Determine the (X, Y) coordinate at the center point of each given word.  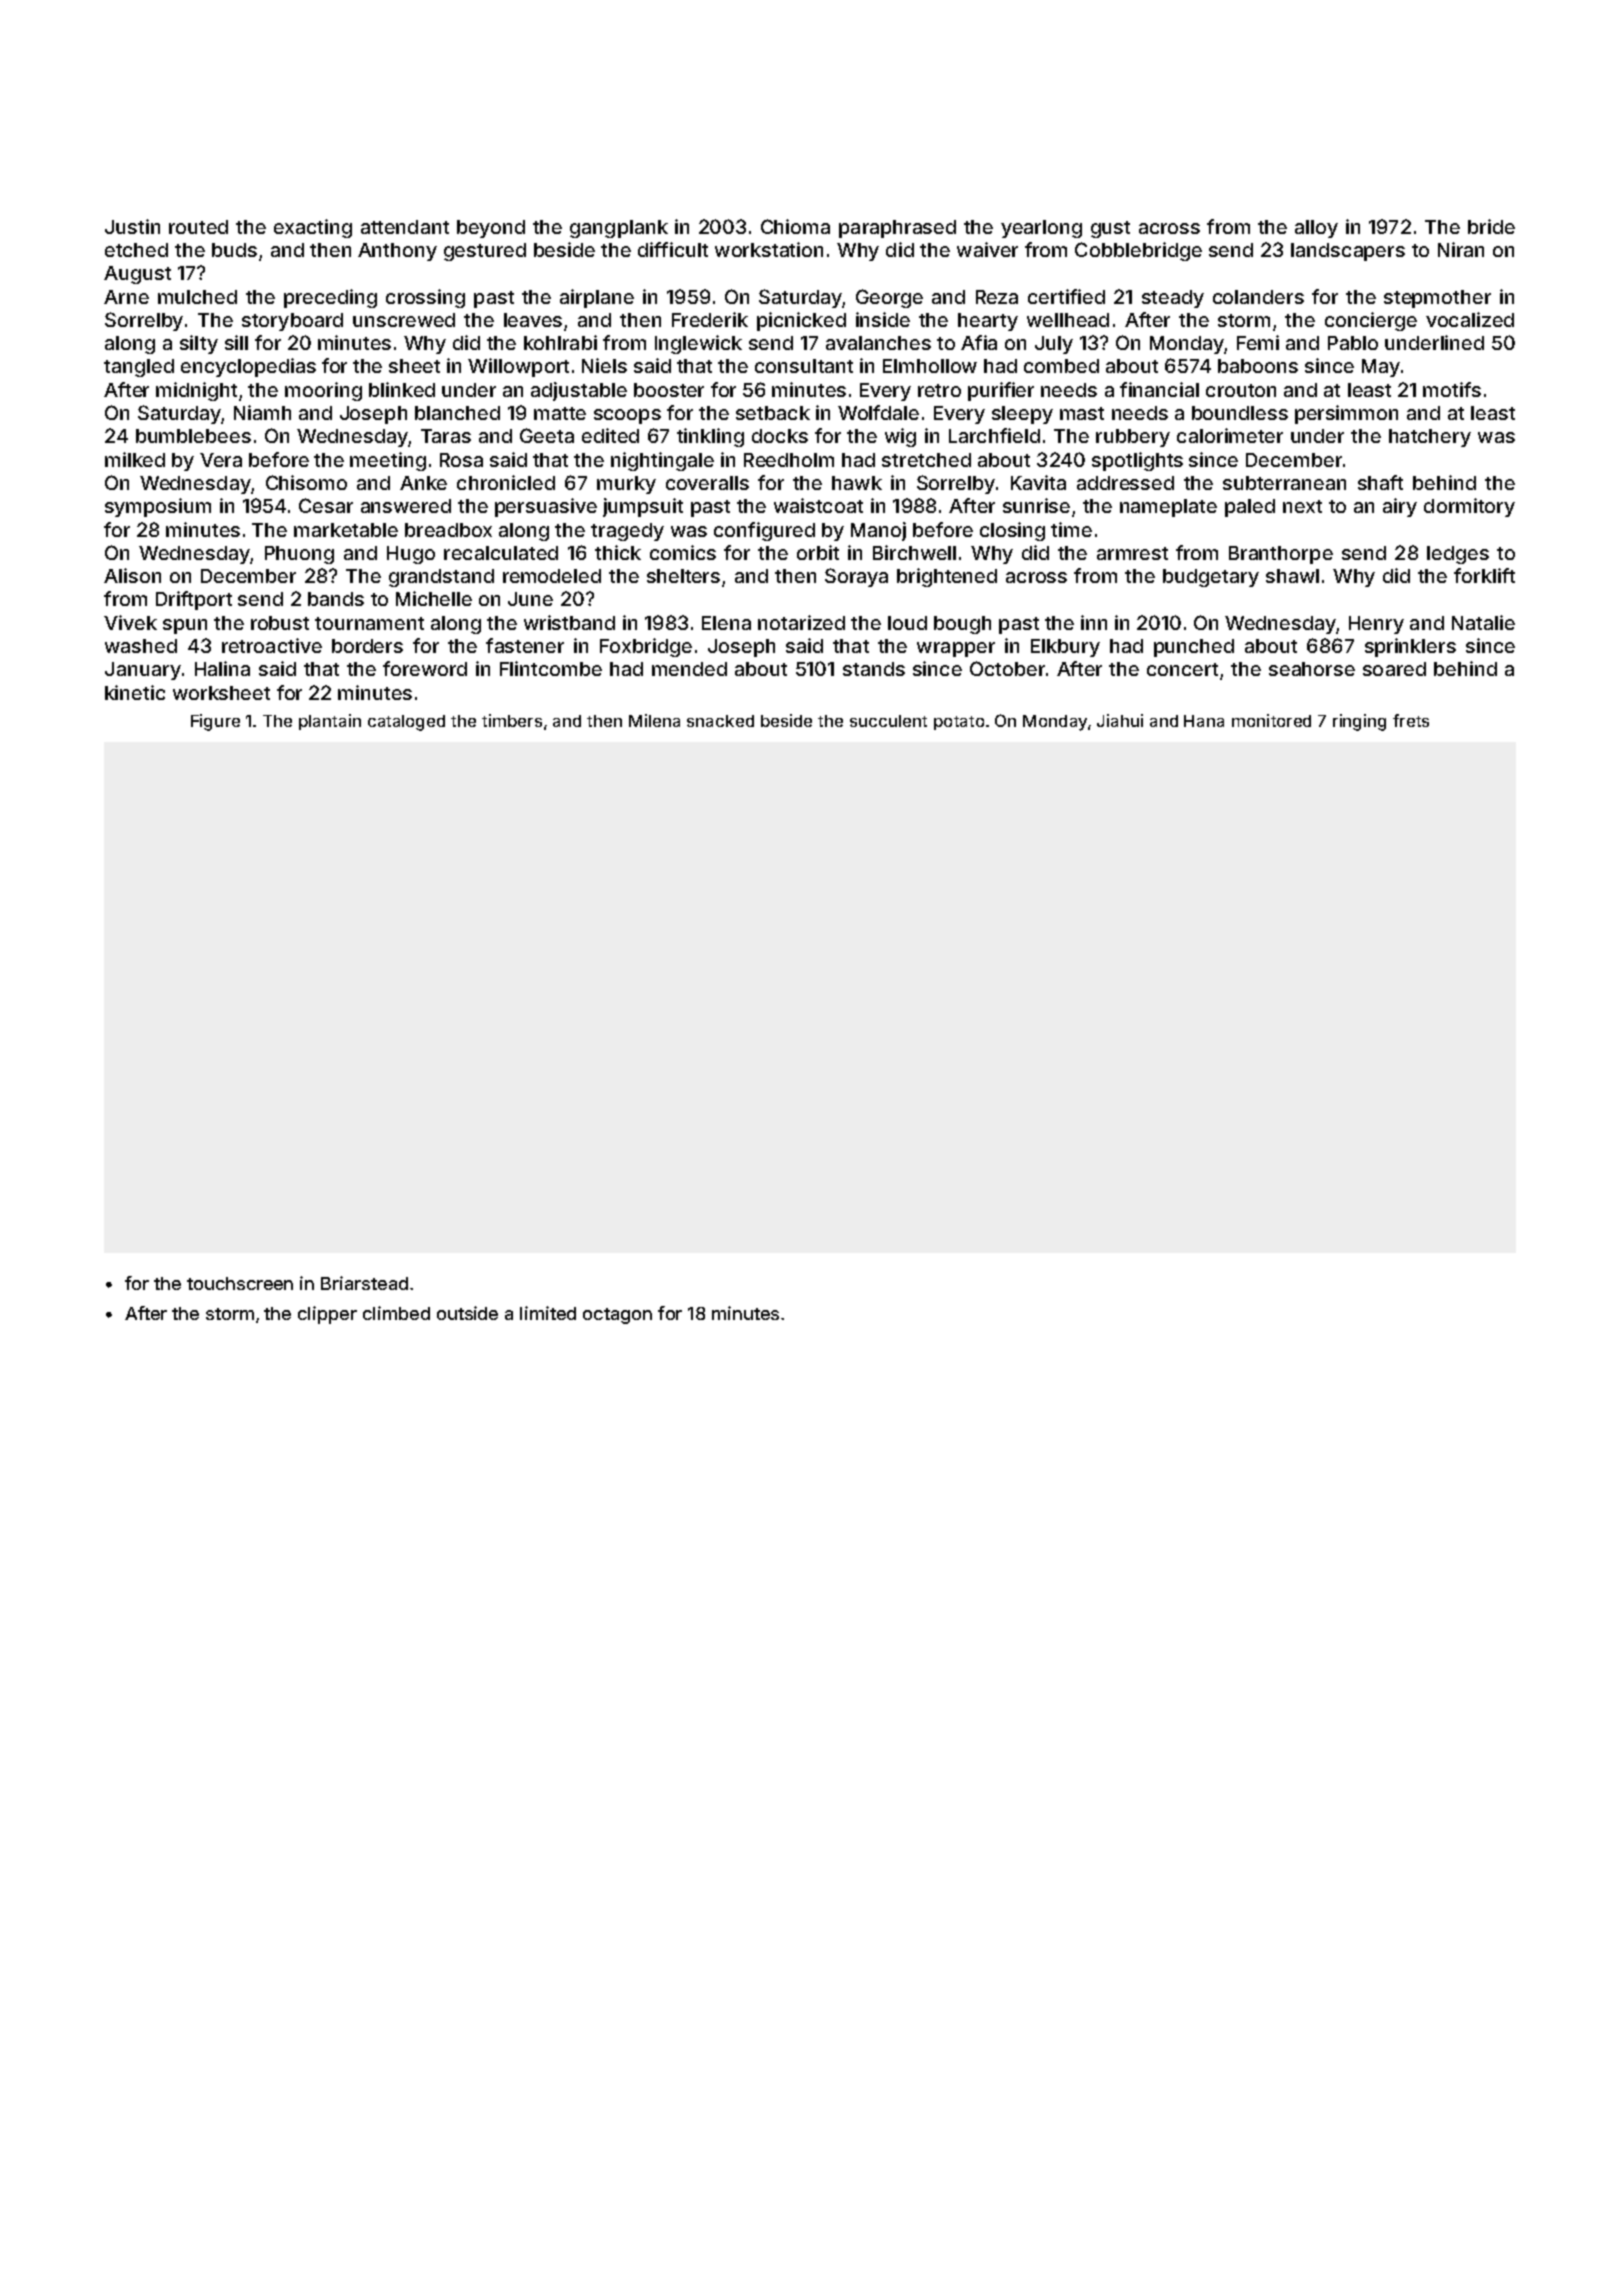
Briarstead (364, 1283)
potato (959, 723)
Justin (132, 226)
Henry (1376, 625)
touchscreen (240, 1283)
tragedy (627, 532)
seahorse (1312, 669)
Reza (997, 297)
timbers (512, 720)
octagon (617, 1316)
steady (1173, 299)
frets (1411, 720)
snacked (720, 721)
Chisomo (306, 482)
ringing (1359, 722)
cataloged (406, 723)
